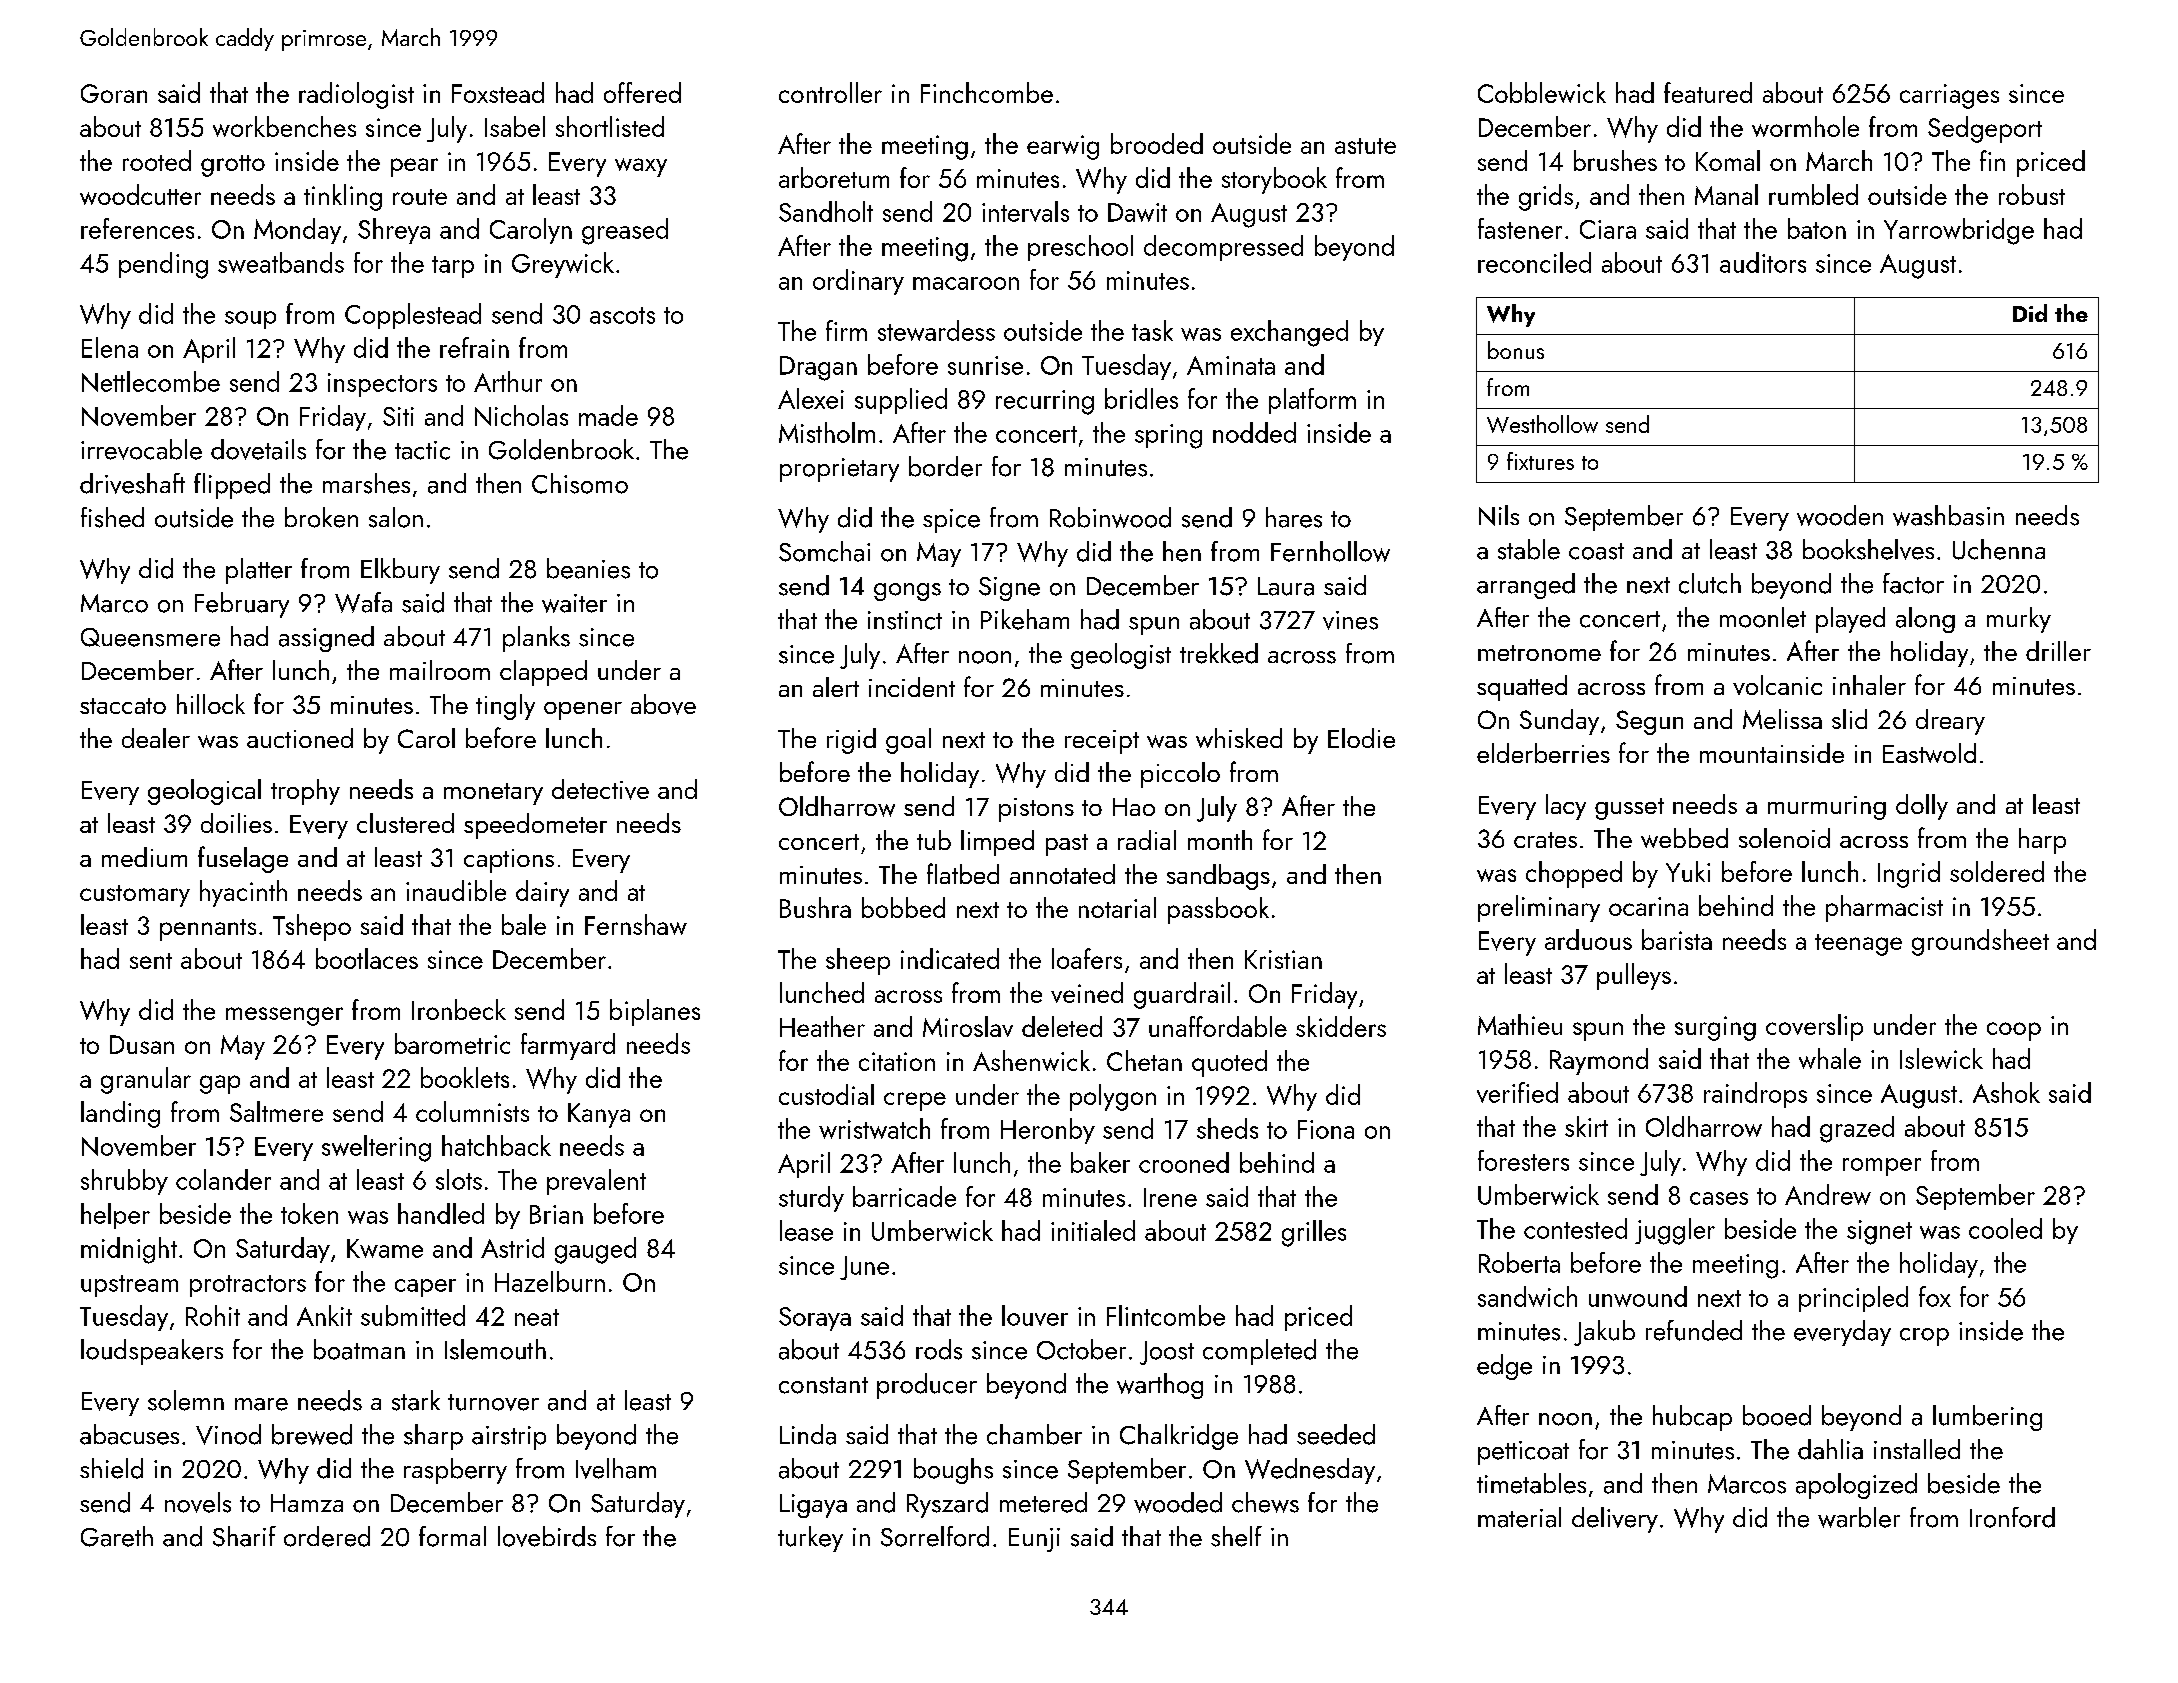 The height and width of the screenshot is (1683, 2178). I want to click on Pikeham, so click(1025, 619).
